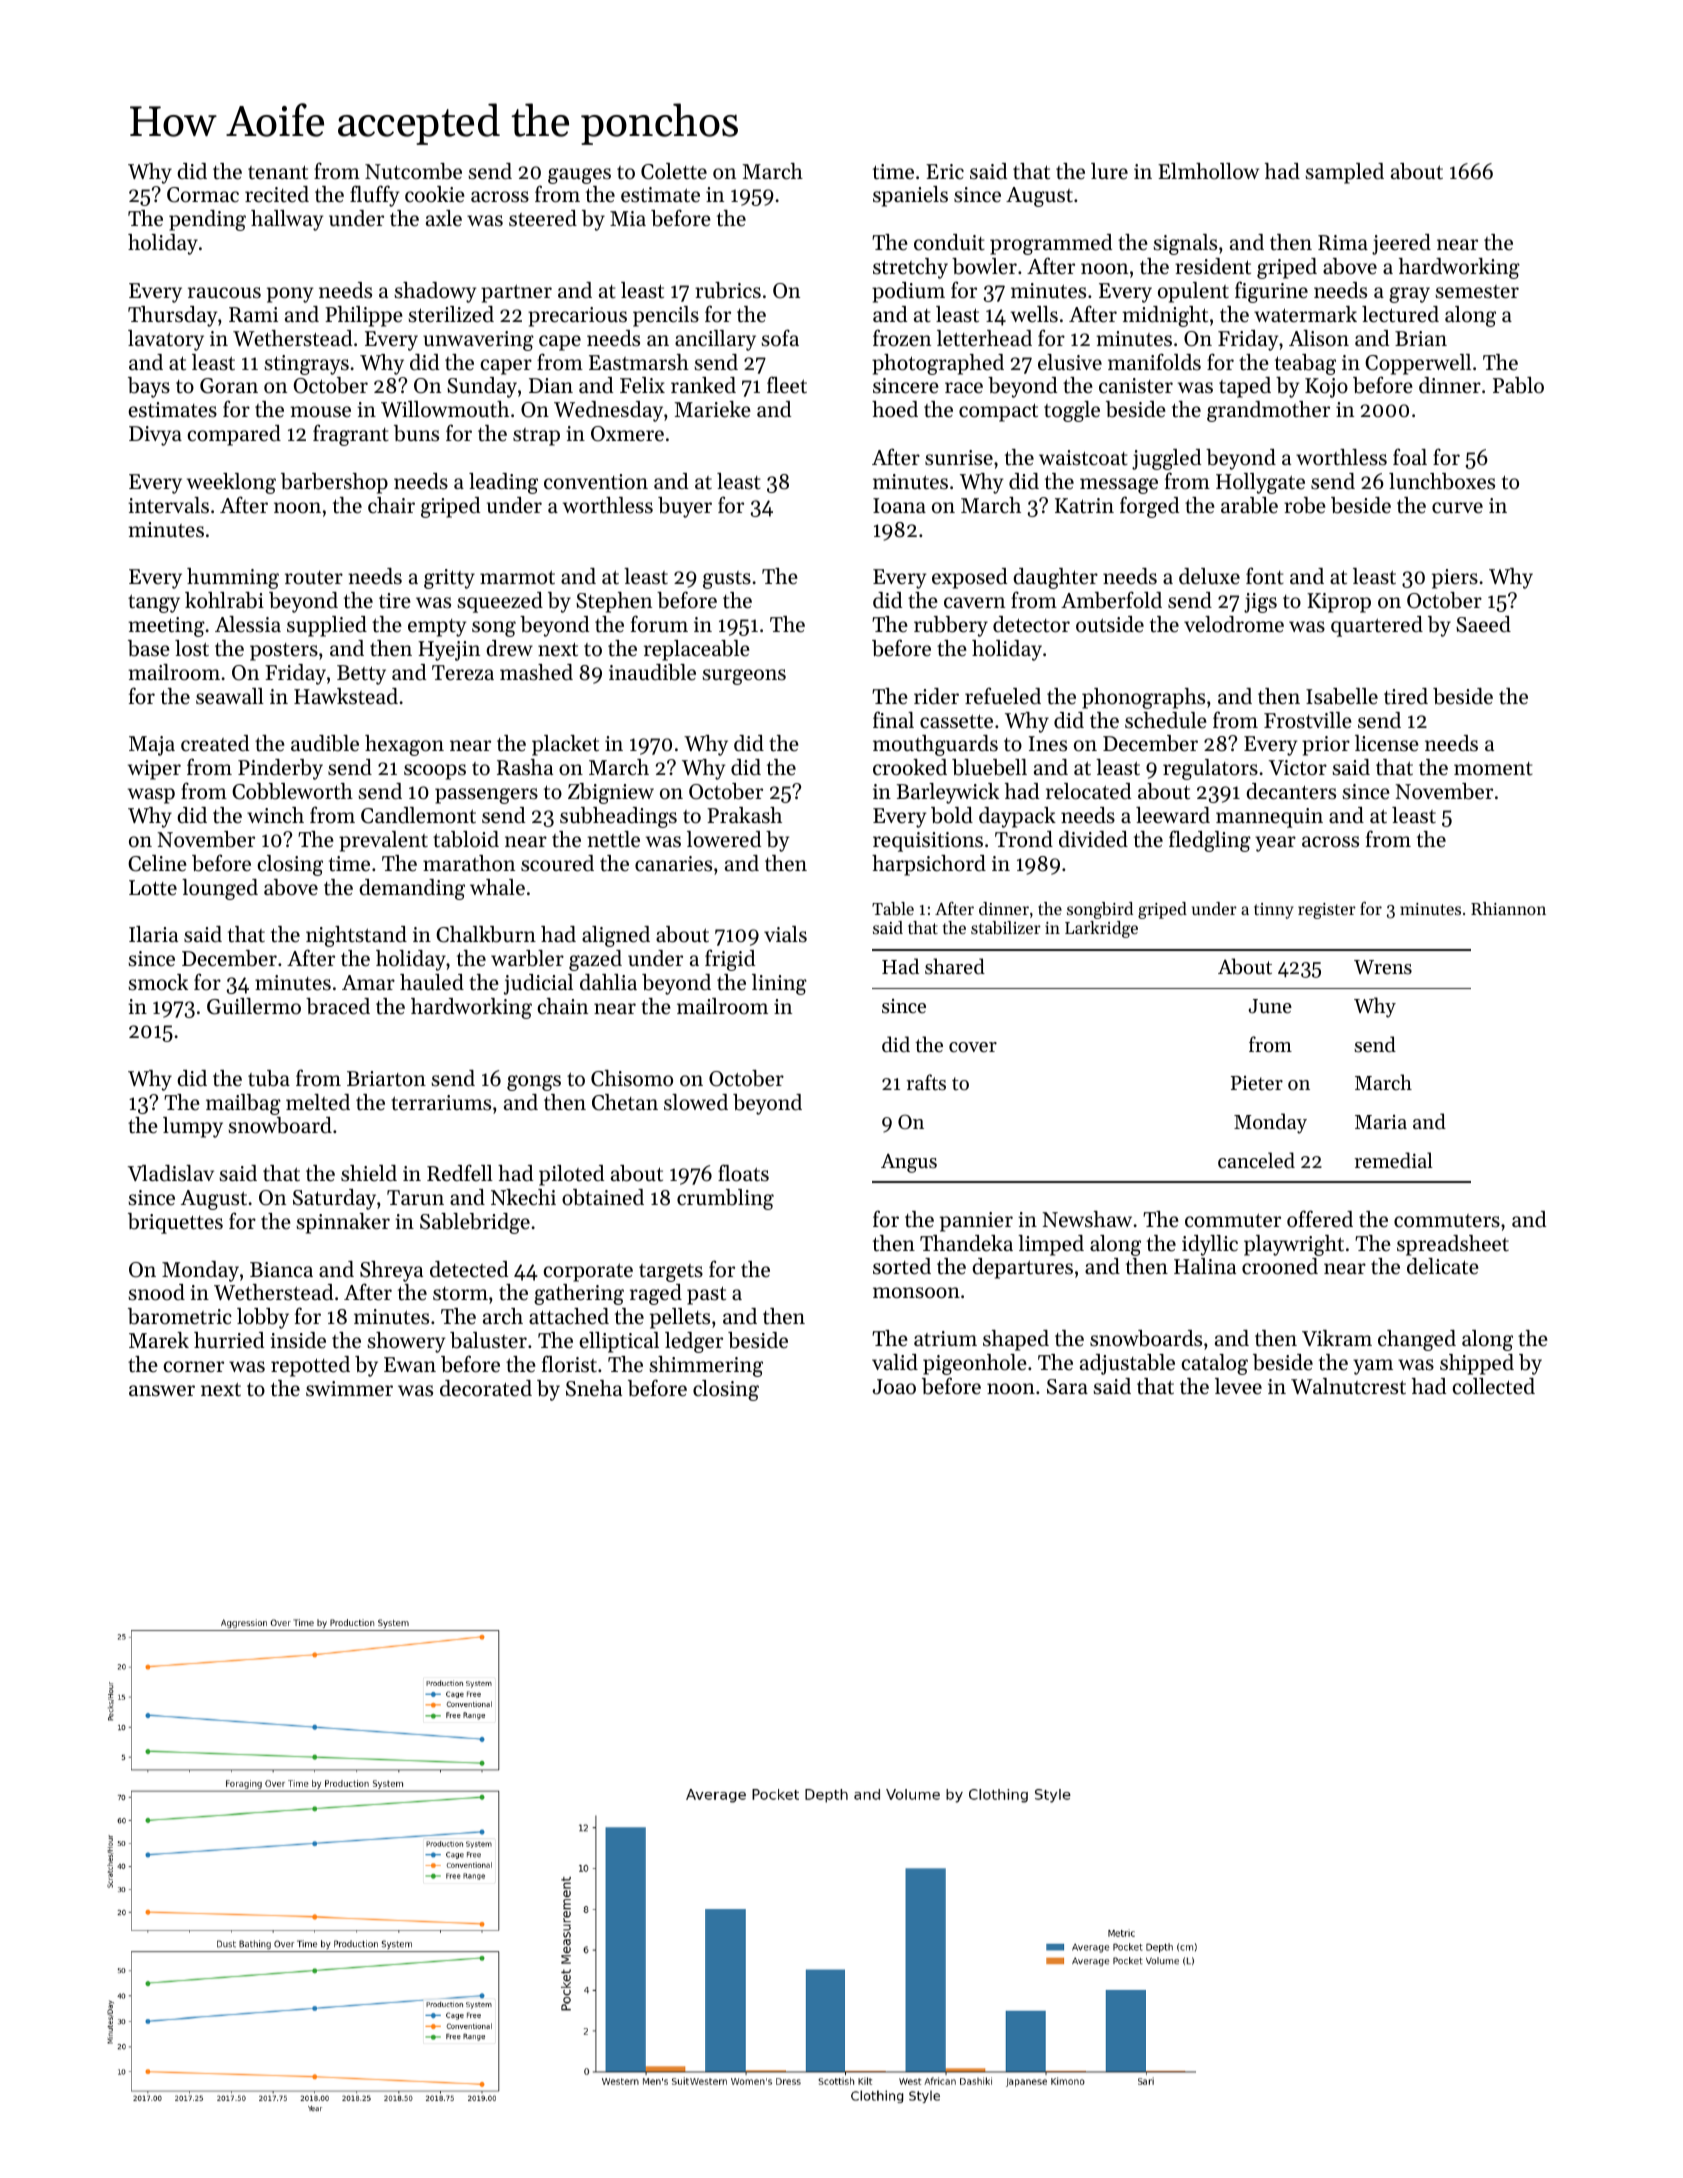 This page has width=1683, height=2178. What do you see at coordinates (1067, 1387) in the page?
I see `Sara` at bounding box center [1067, 1387].
